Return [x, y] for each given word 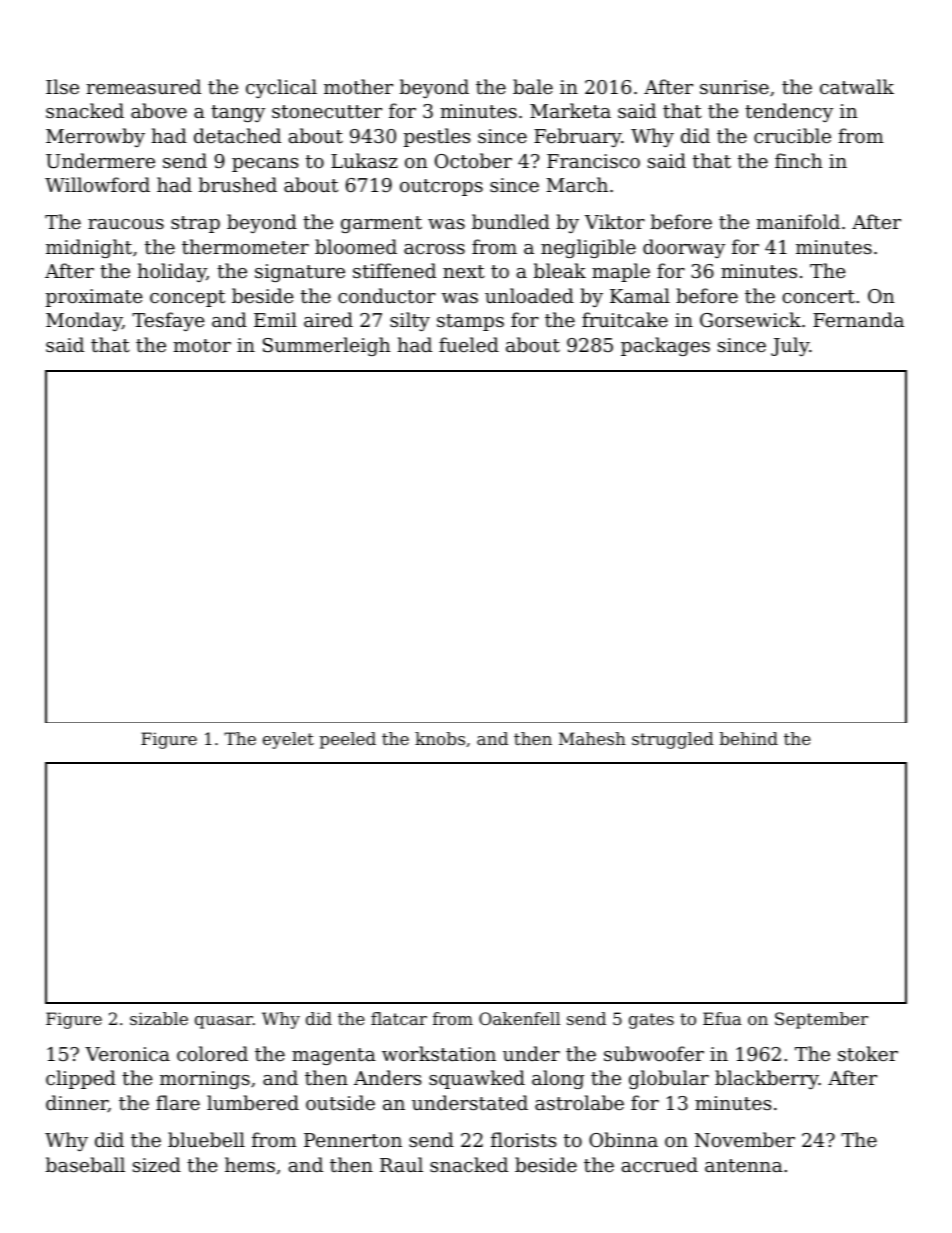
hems [250, 1164]
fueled [469, 344]
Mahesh [592, 738]
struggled [673, 740]
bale [533, 86]
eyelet [288, 740]
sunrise [734, 87]
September [821, 1020]
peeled [348, 740]
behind [749, 738]
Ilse [62, 86]
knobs [440, 738]
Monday [84, 321]
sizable [159, 1018]
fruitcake [625, 319]
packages [665, 346]
